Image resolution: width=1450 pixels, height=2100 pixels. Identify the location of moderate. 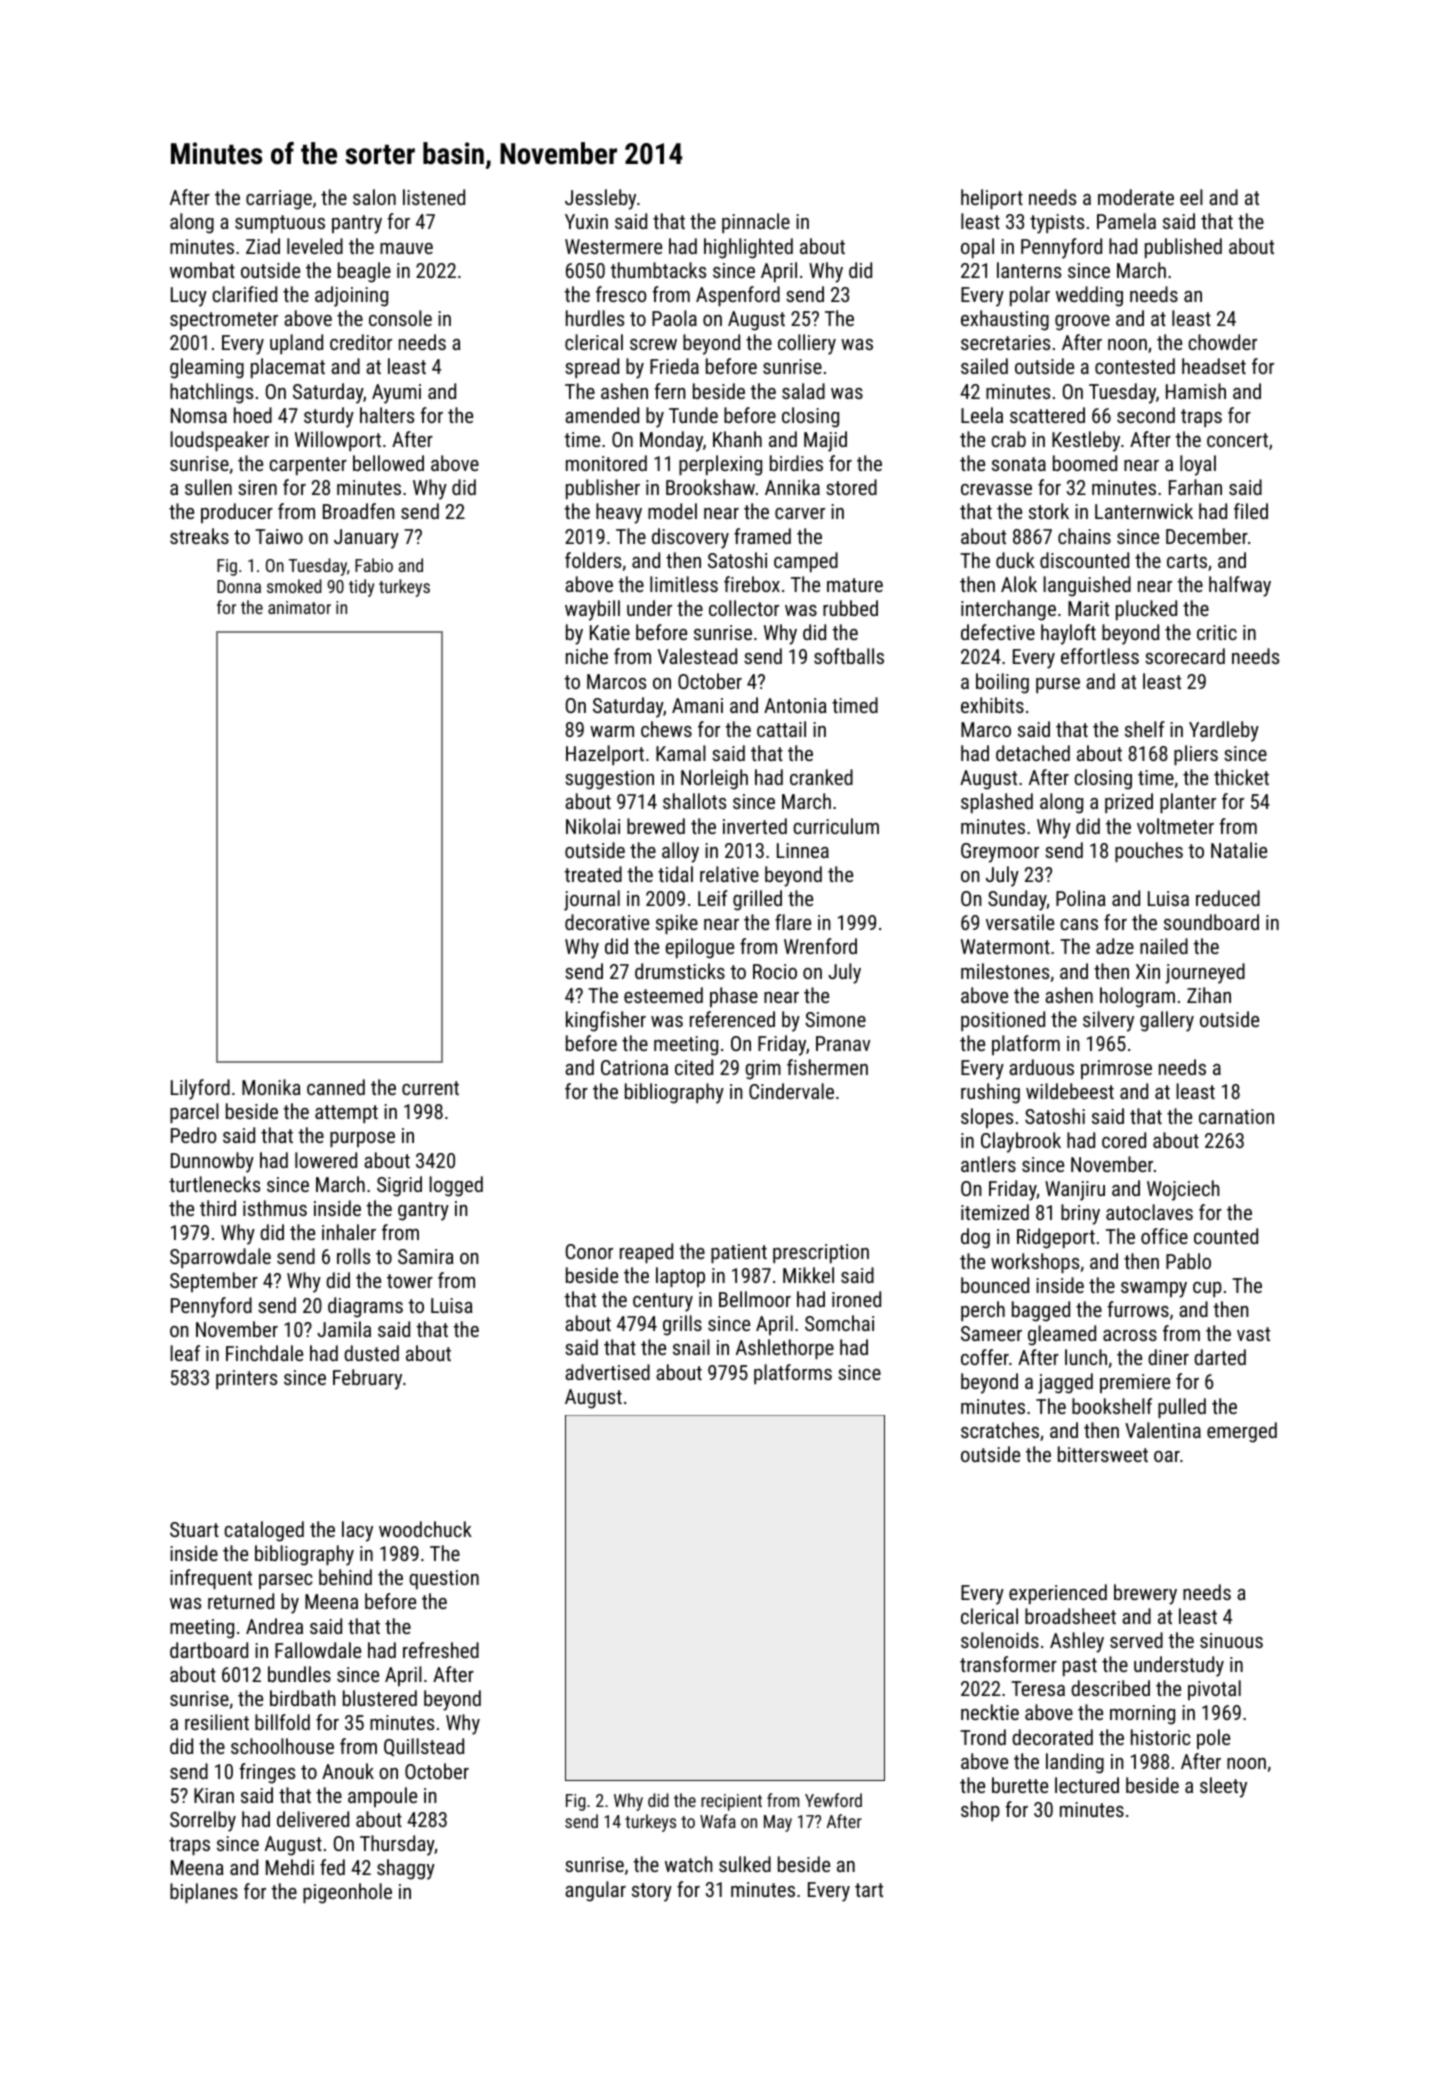
(1136, 197).
